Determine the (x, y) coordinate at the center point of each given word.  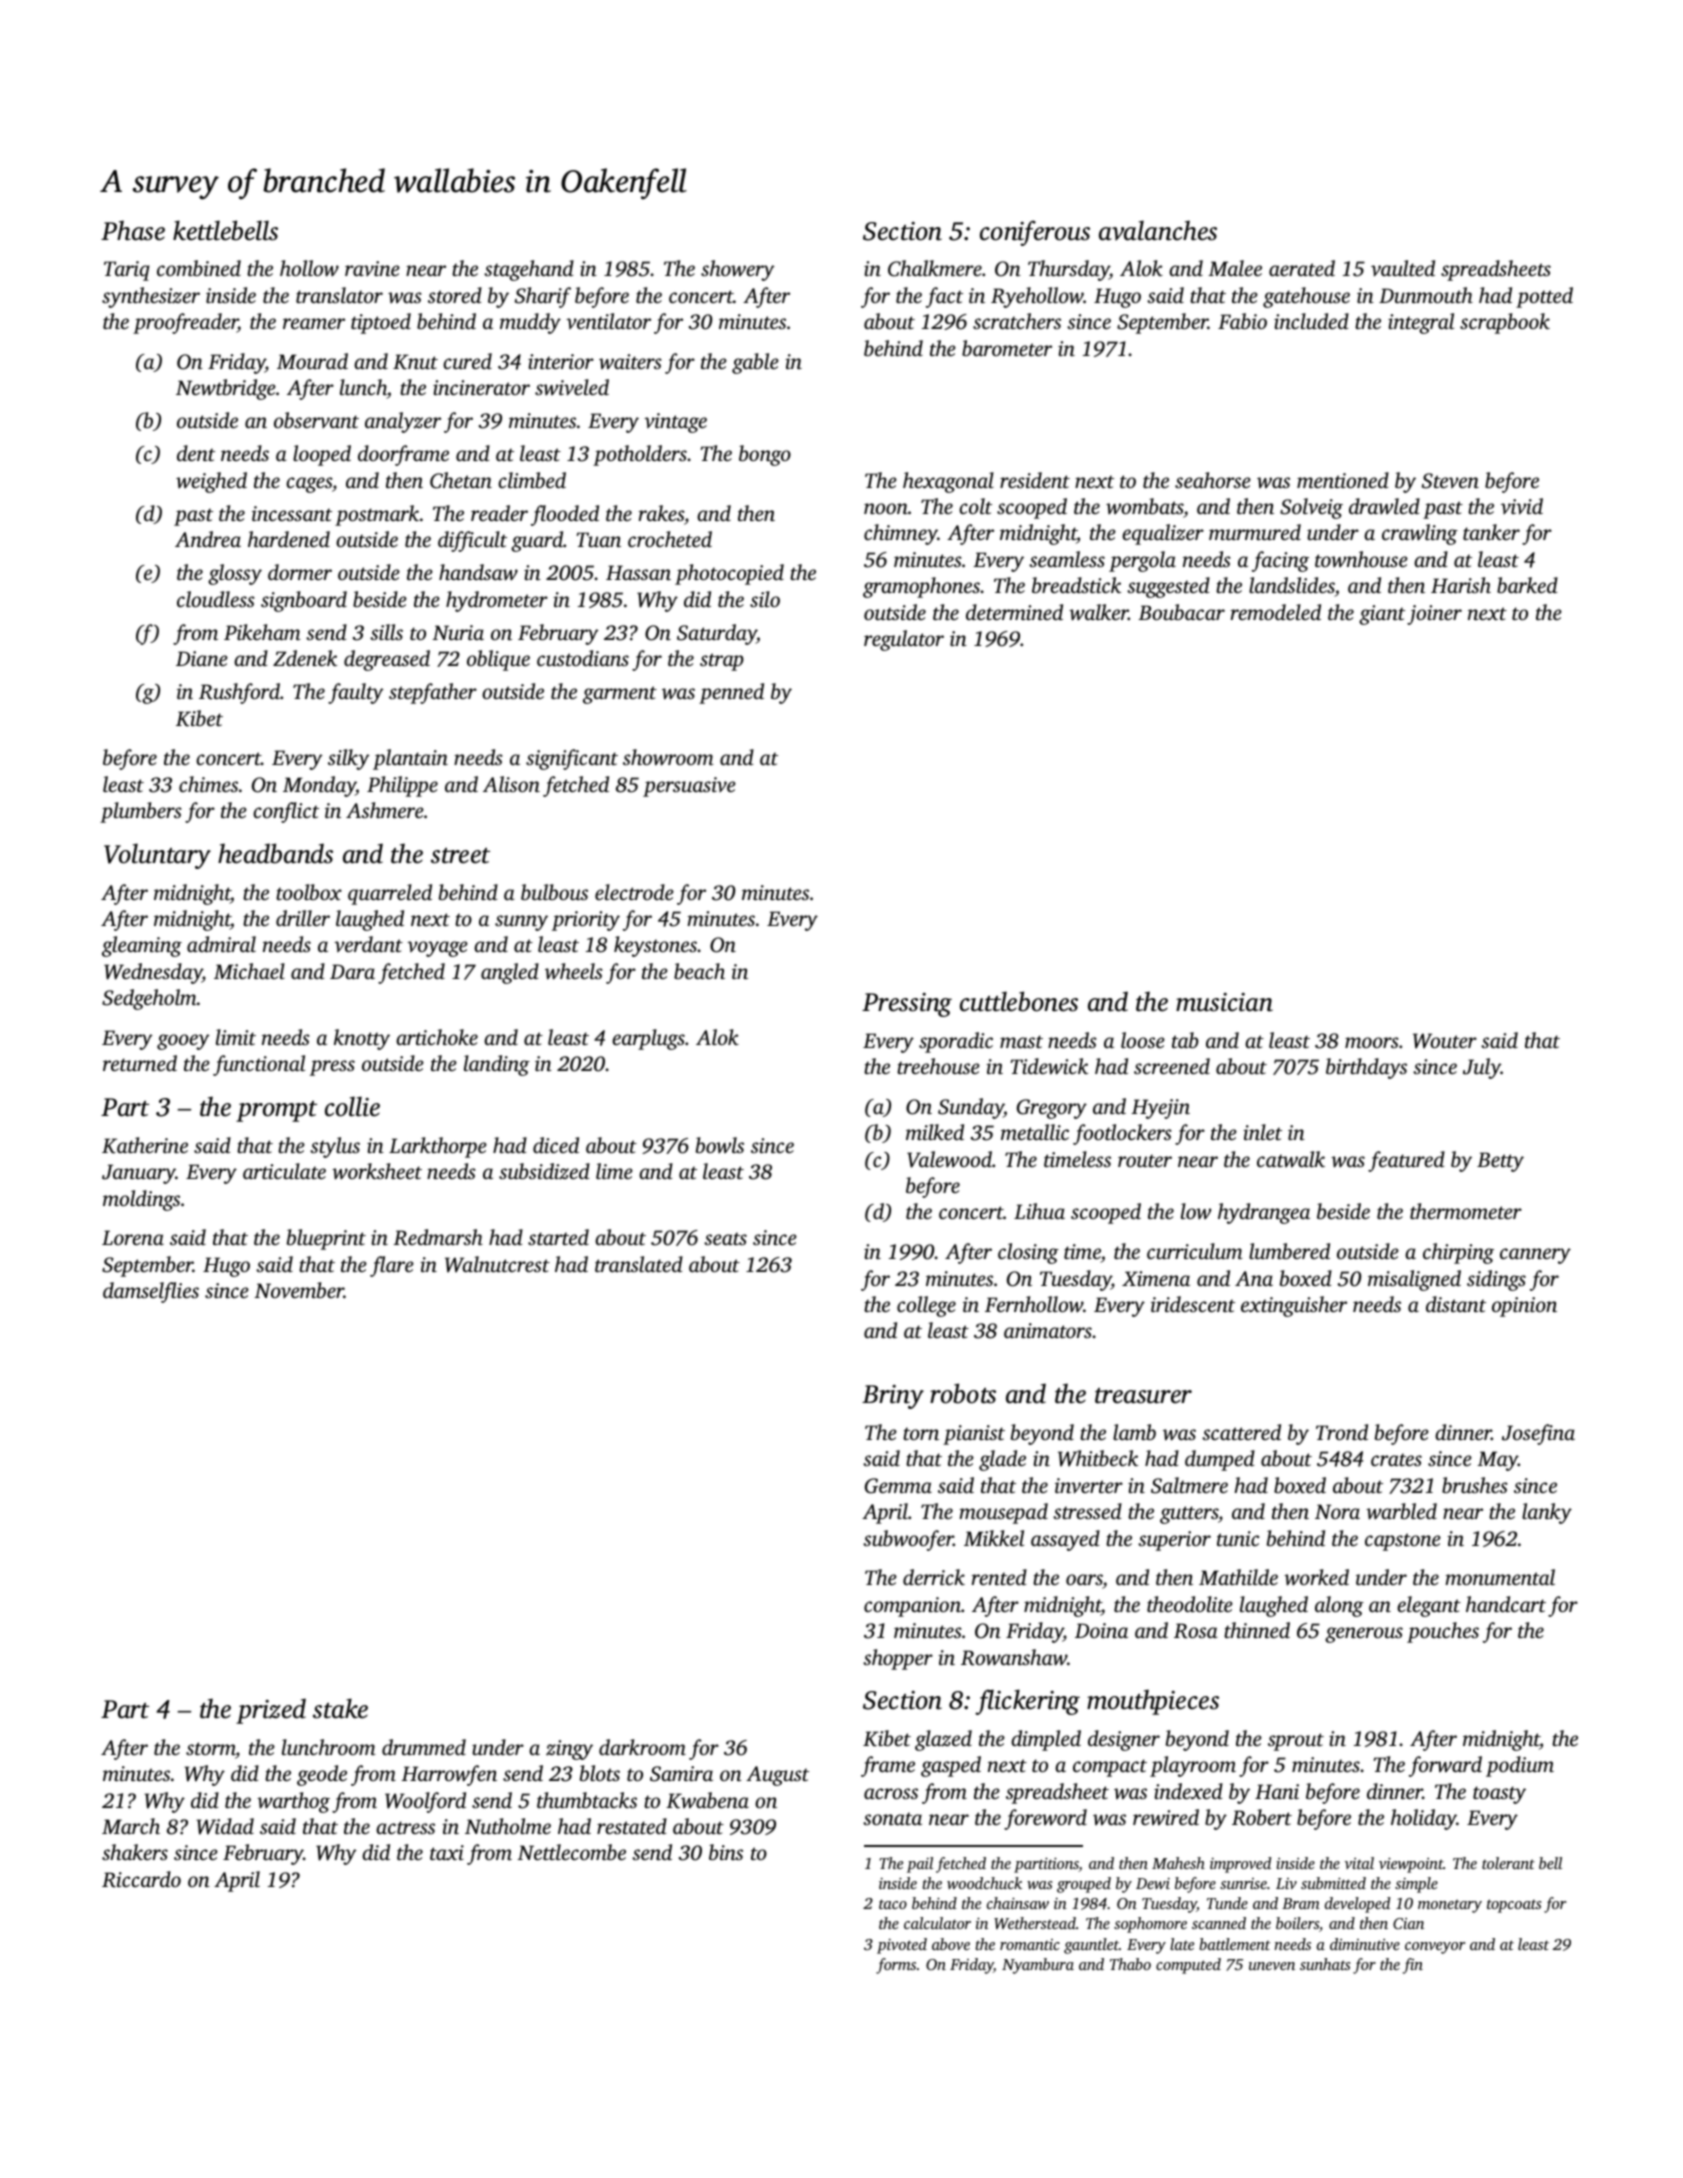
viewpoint (1411, 1865)
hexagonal (948, 482)
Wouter (1445, 1041)
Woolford (425, 1802)
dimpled (1046, 1740)
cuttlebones (1019, 1001)
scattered (1241, 1432)
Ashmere (385, 810)
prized (271, 1711)
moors (1372, 1042)
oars (1084, 1581)
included (1311, 321)
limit (236, 1037)
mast (1021, 1041)
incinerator (481, 387)
